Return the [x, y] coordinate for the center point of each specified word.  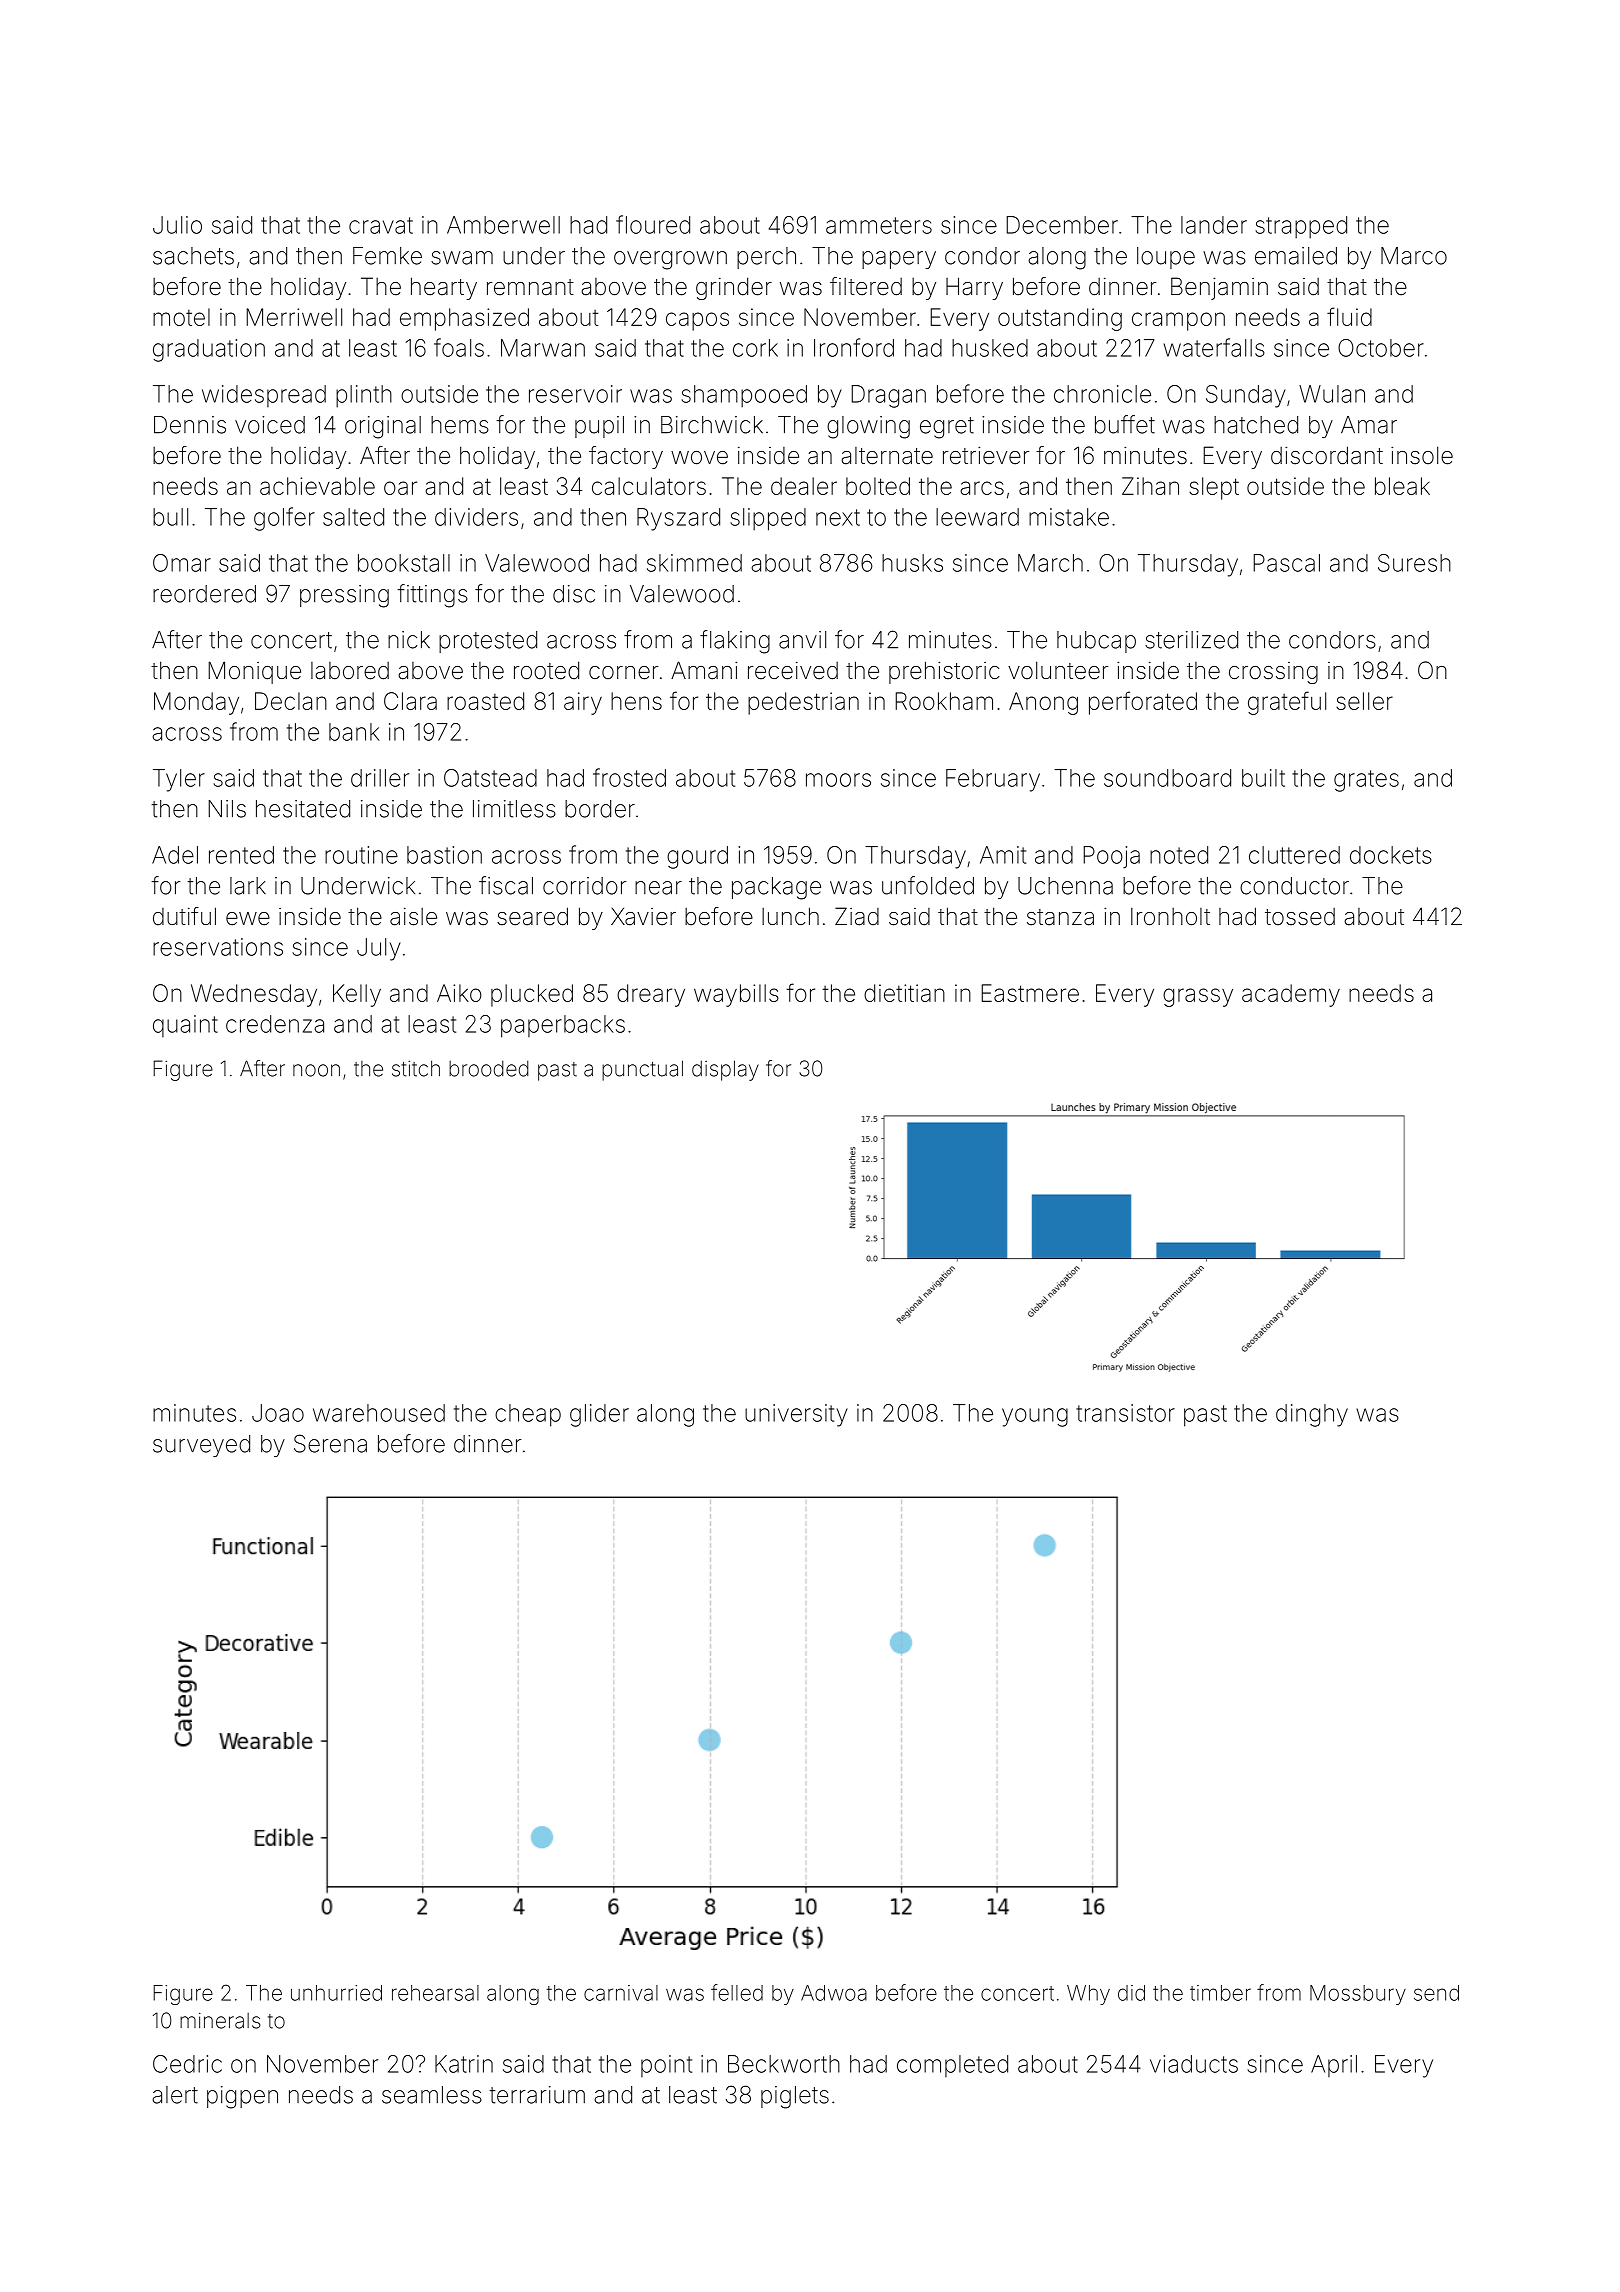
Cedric [187, 2064]
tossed [1300, 917]
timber [1220, 1993]
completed [952, 2066]
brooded [489, 1068]
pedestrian [803, 703]
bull [170, 517]
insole [1422, 455]
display [725, 1070]
